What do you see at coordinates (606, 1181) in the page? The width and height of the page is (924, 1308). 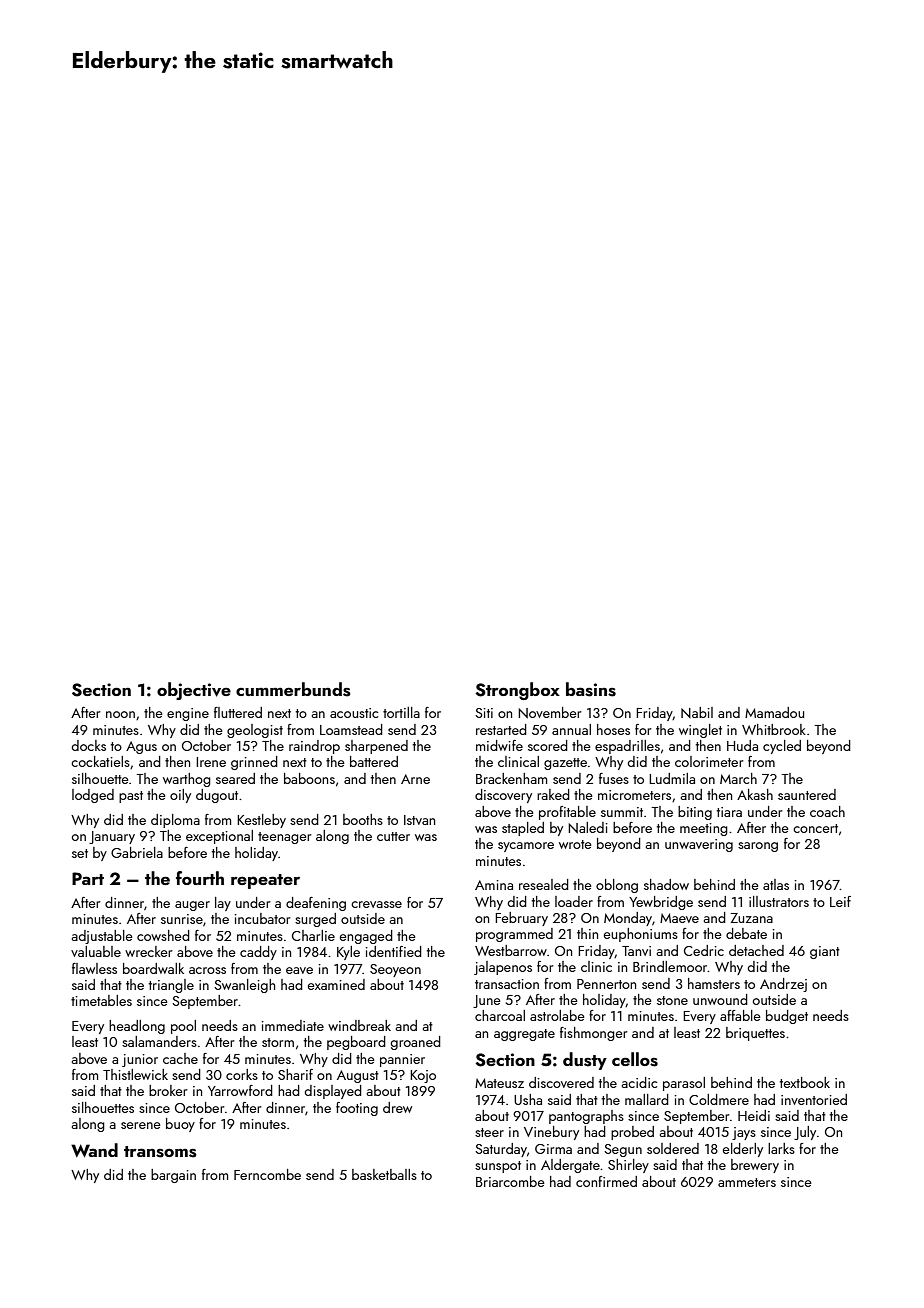 I see `confirmed` at bounding box center [606, 1181].
